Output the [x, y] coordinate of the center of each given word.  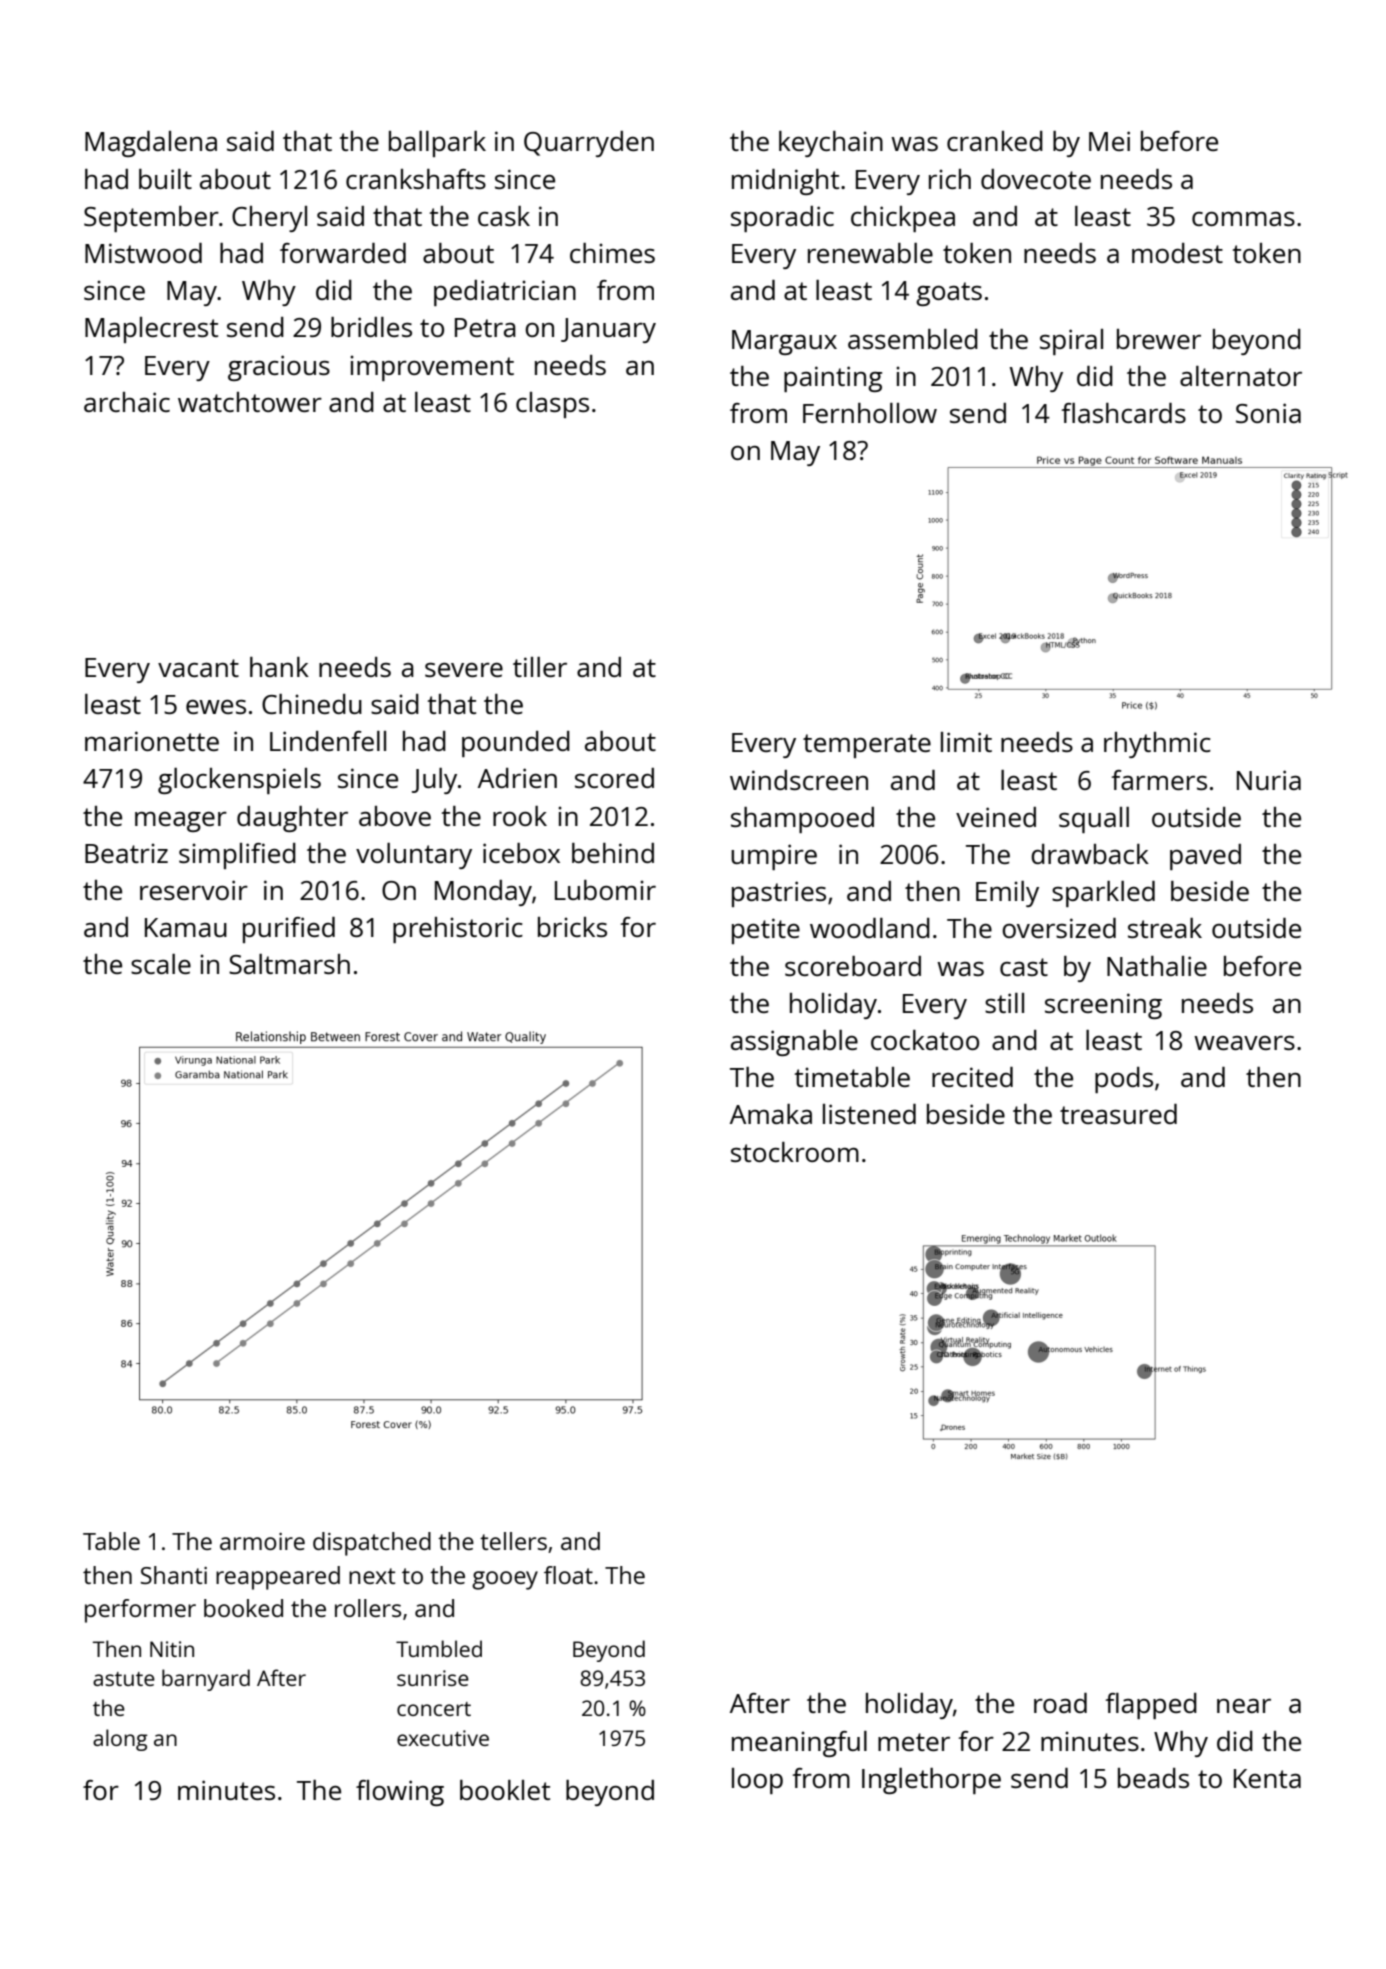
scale [161, 964]
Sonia [1268, 413]
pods [1124, 1080]
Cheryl [269, 219]
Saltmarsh [289, 964]
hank [279, 667]
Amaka [771, 1114]
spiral [1071, 342]
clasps [552, 405]
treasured [1118, 1114]
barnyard [206, 1680]
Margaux [784, 342]
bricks [572, 927]
